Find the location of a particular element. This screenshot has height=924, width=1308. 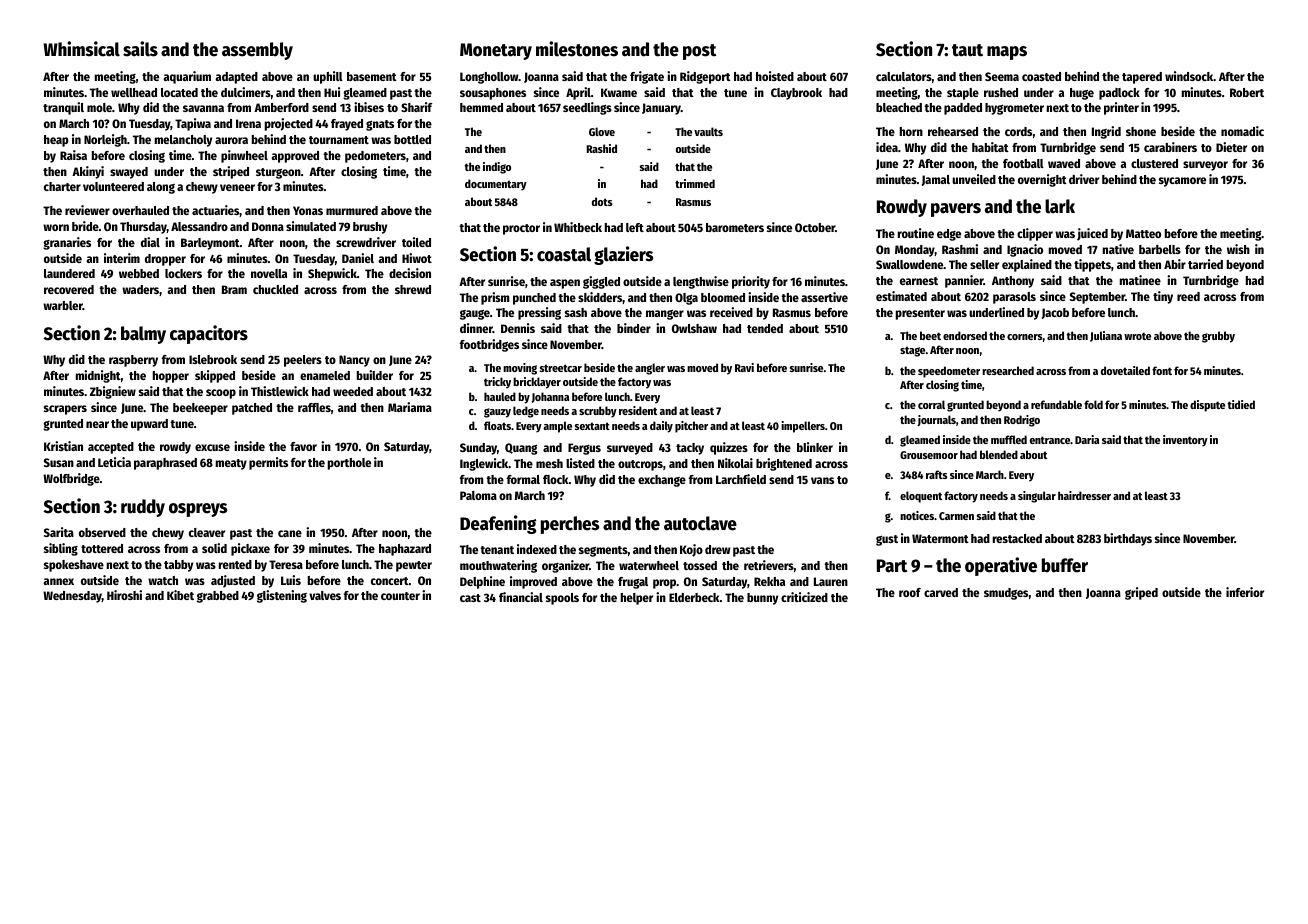

pavers is located at coordinates (956, 210).
